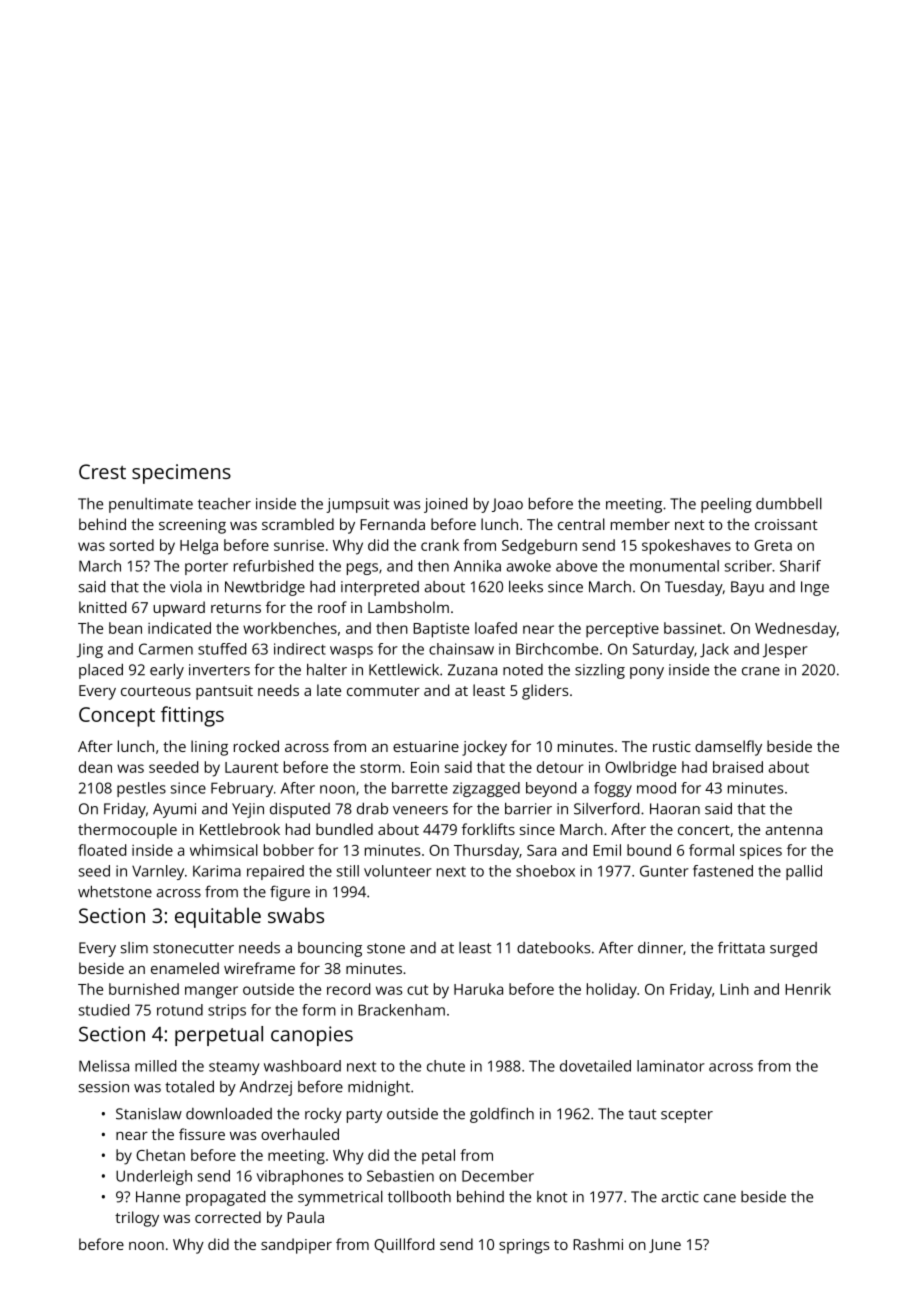 The width and height of the screenshot is (924, 1308). What do you see at coordinates (741, 947) in the screenshot?
I see `frittata` at bounding box center [741, 947].
